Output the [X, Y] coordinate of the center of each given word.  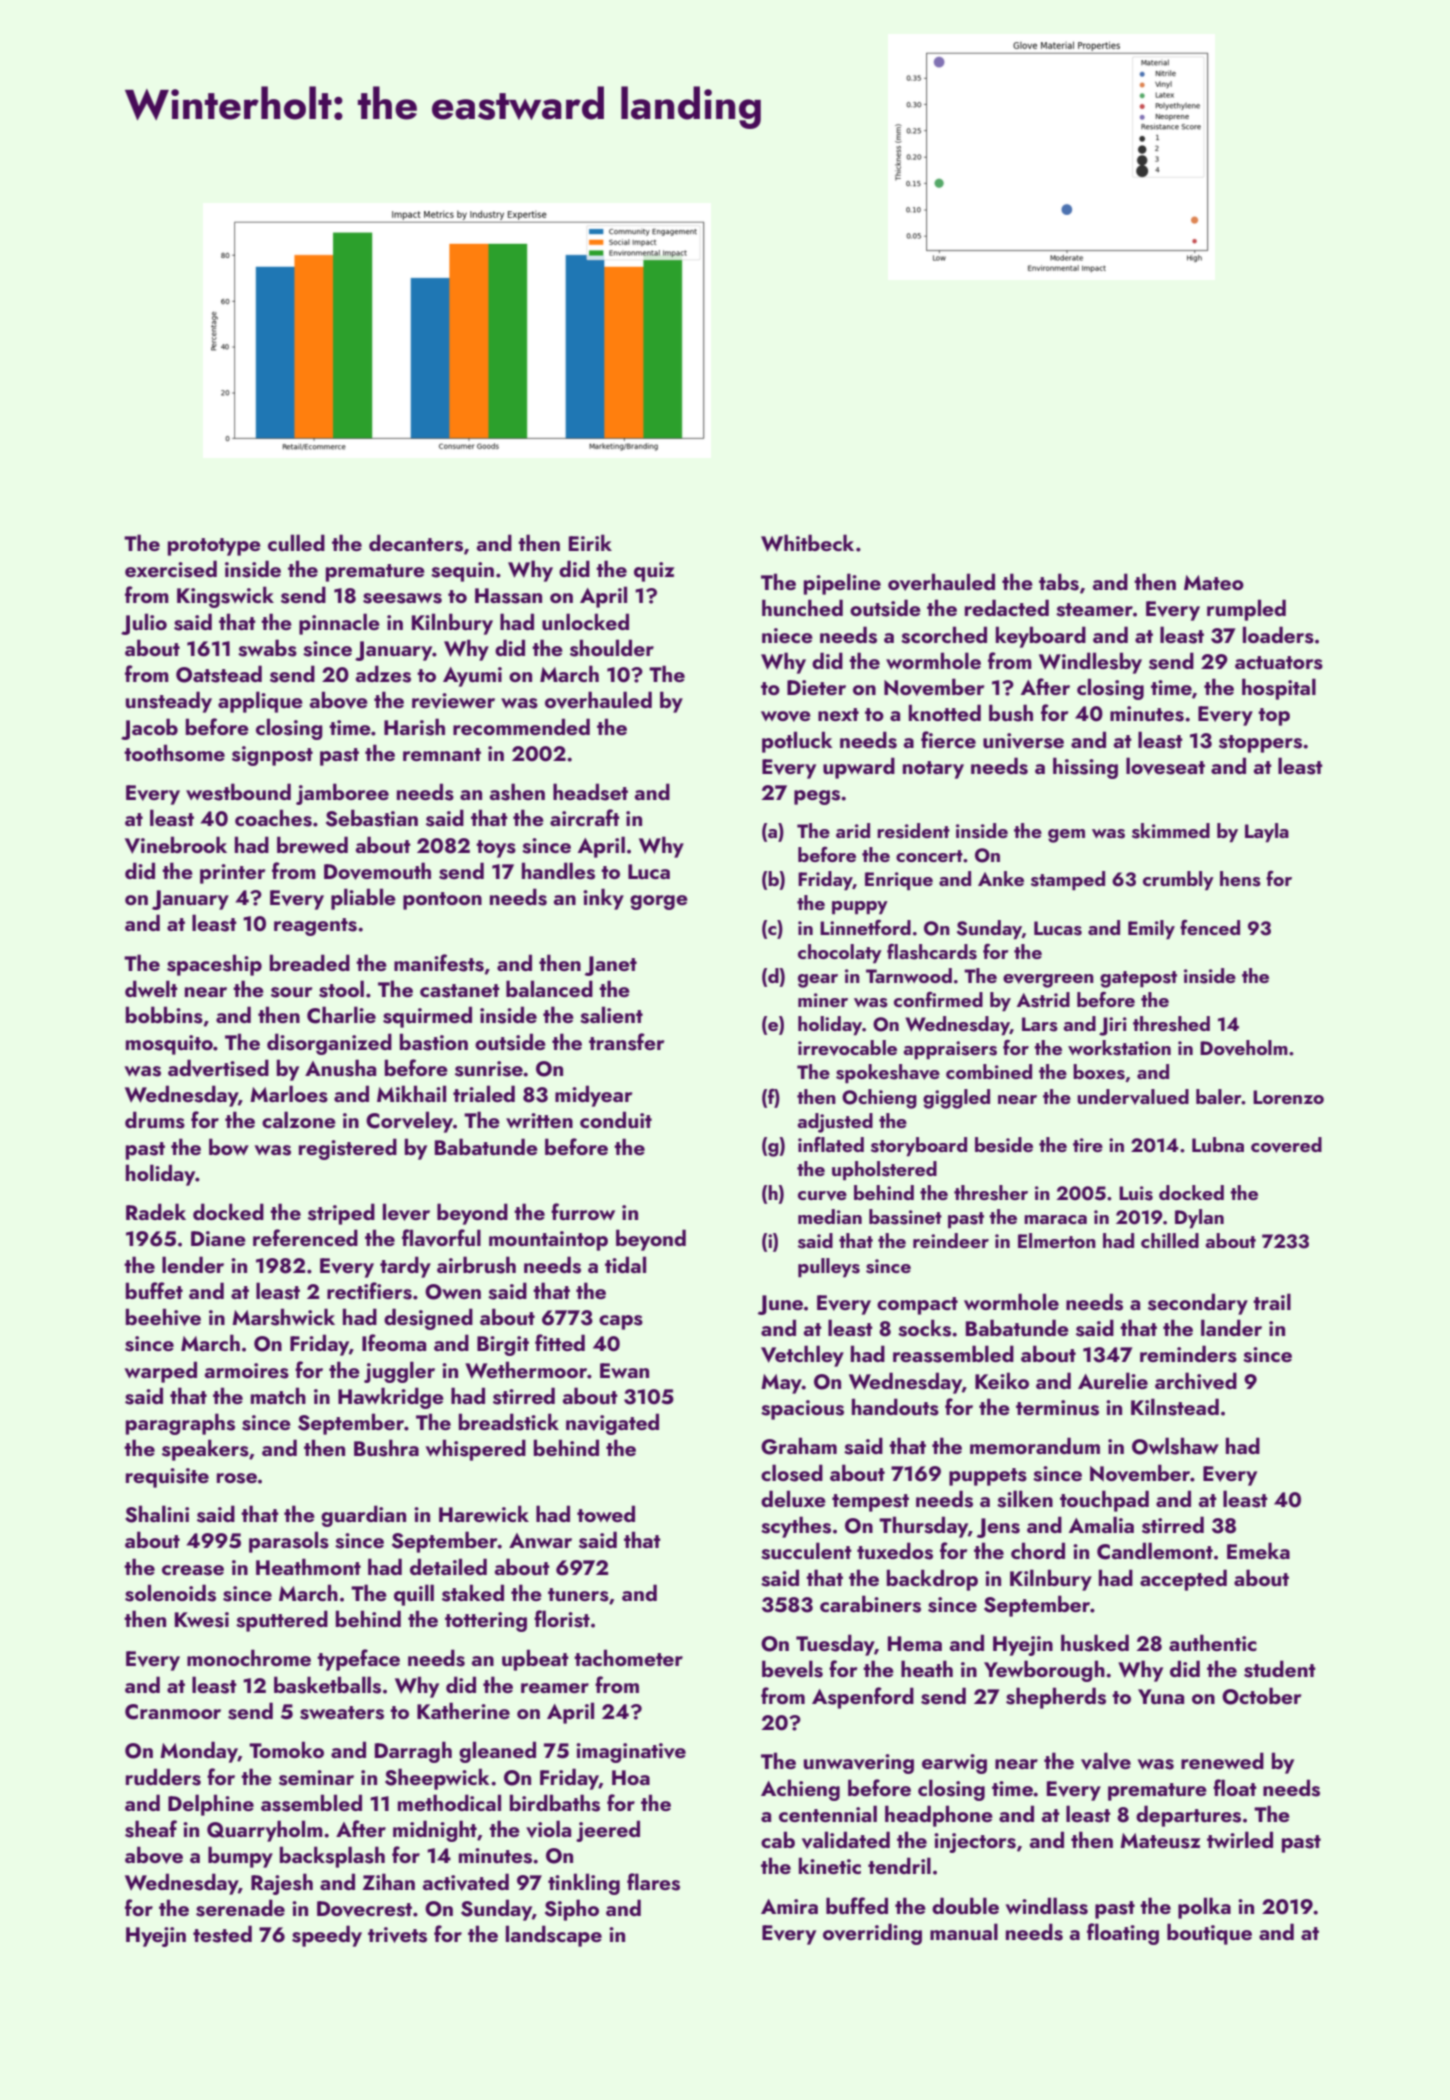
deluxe [793, 1498]
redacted [1007, 607]
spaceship [214, 965]
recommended [521, 726]
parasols [289, 1542]
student [1280, 1669]
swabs [267, 648]
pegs [817, 797]
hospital [1279, 689]
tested [222, 1934]
